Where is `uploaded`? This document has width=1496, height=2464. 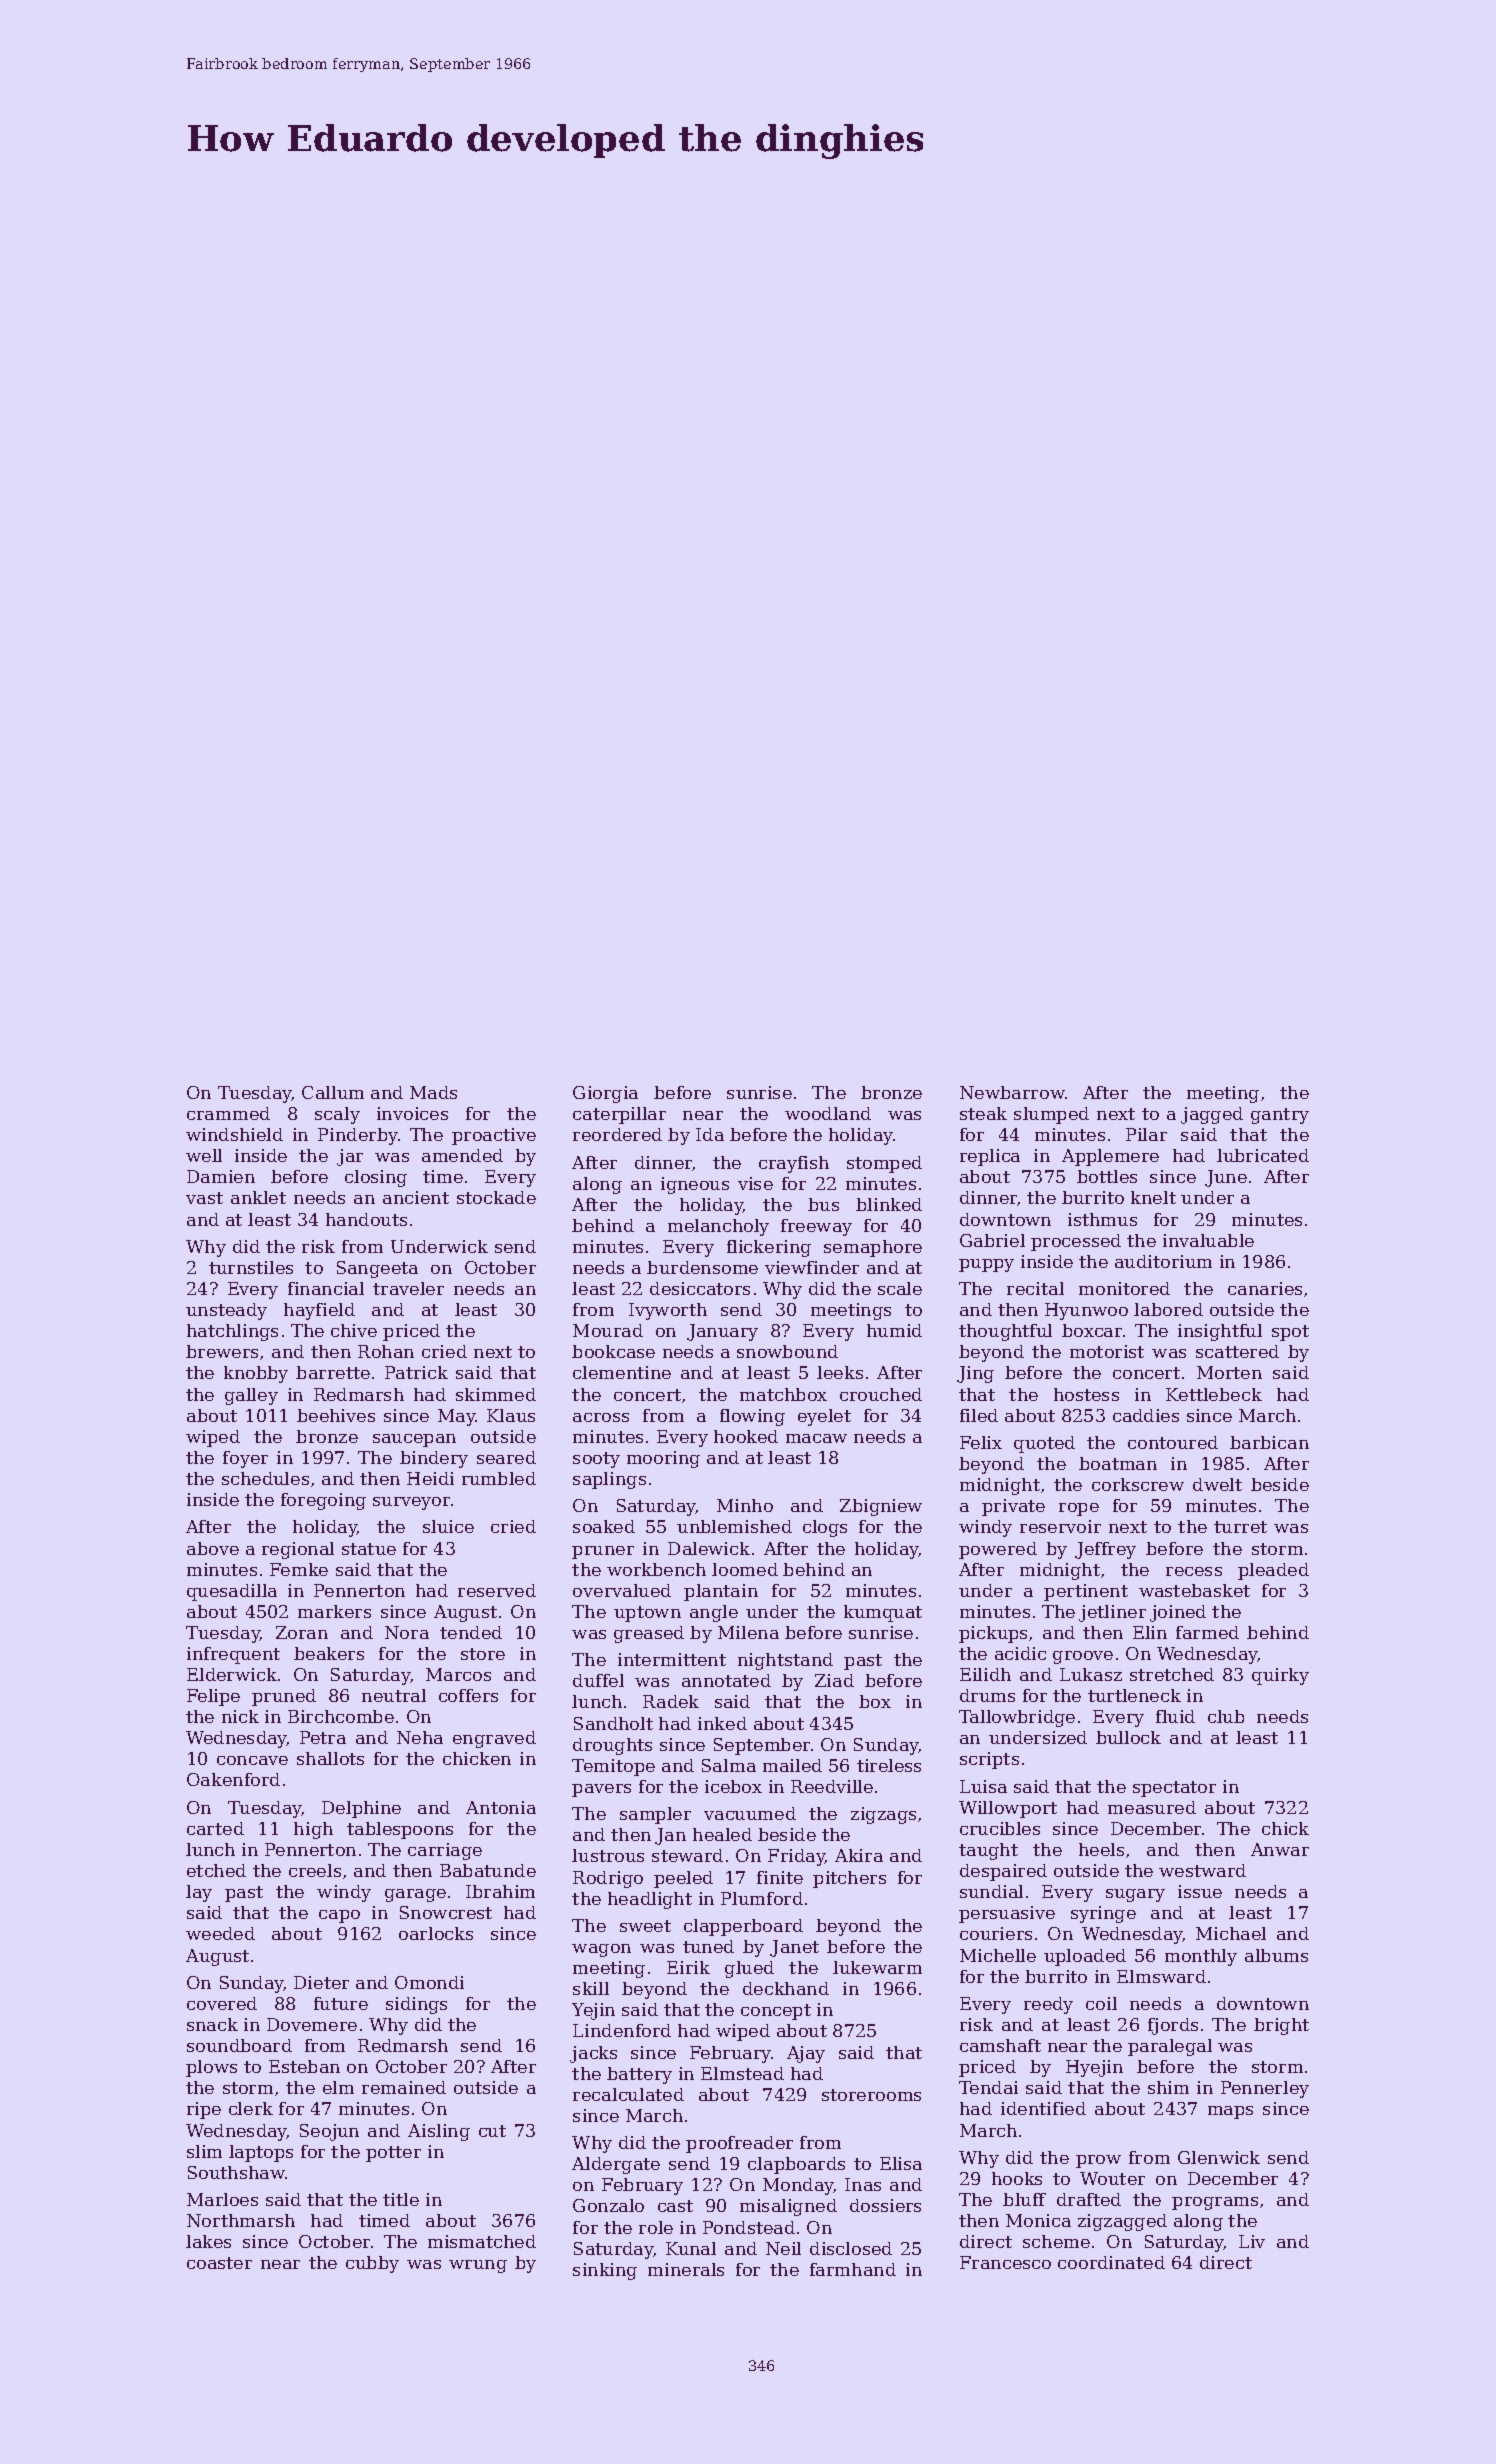
uploaded is located at coordinates (1085, 1957).
